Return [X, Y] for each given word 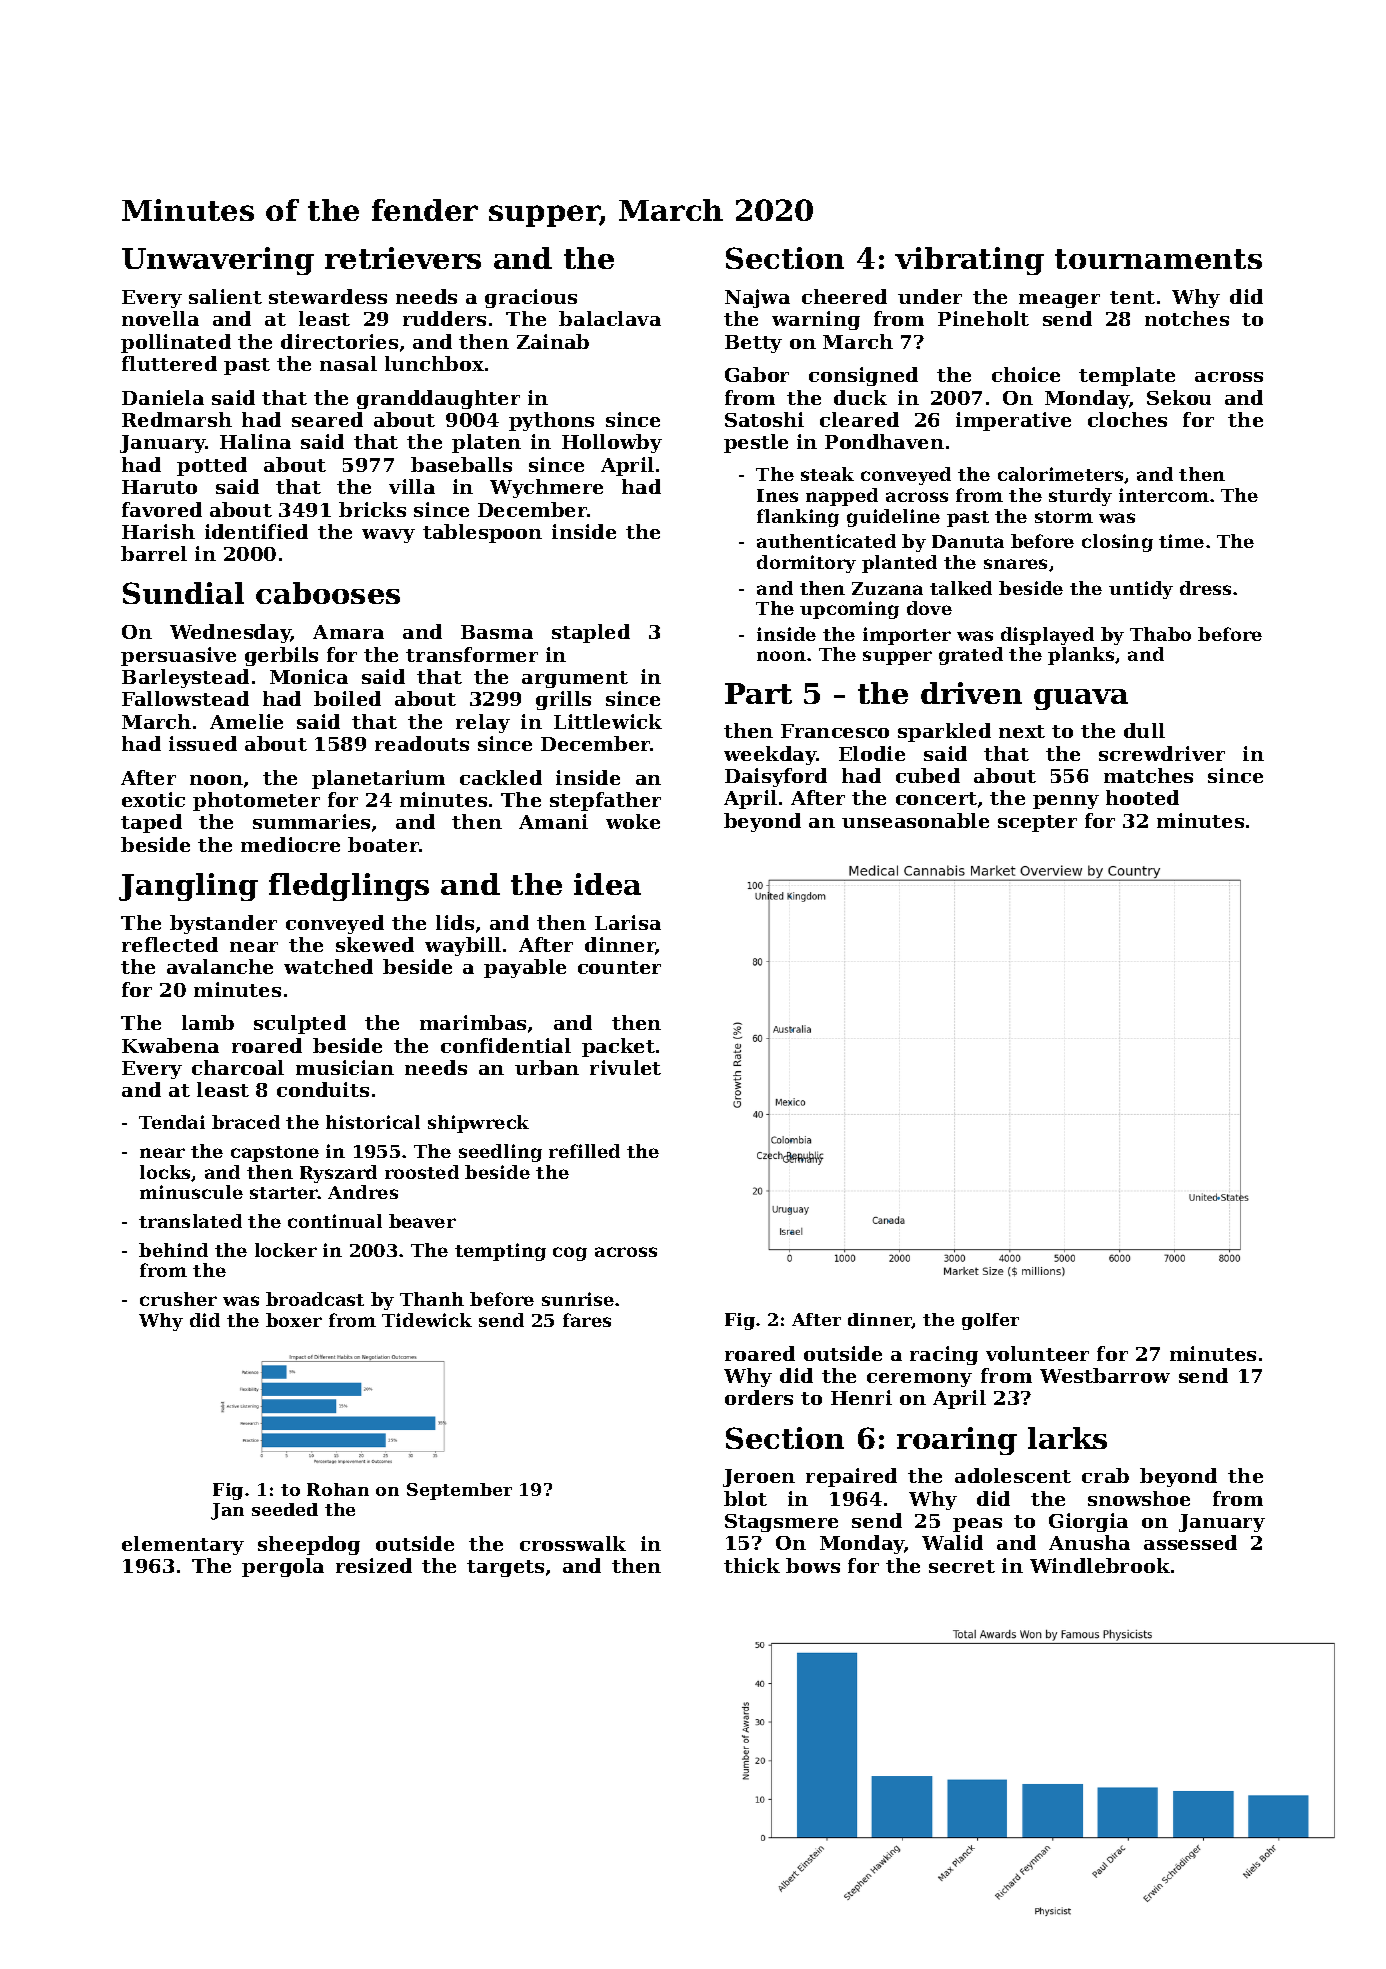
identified [256, 531]
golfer [990, 1321]
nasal [348, 363]
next [1022, 731]
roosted [422, 1172]
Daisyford [776, 777]
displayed [1047, 636]
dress [1205, 588]
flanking [798, 518]
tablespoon [482, 533]
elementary [183, 1545]
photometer [256, 801]
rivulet [625, 1067]
